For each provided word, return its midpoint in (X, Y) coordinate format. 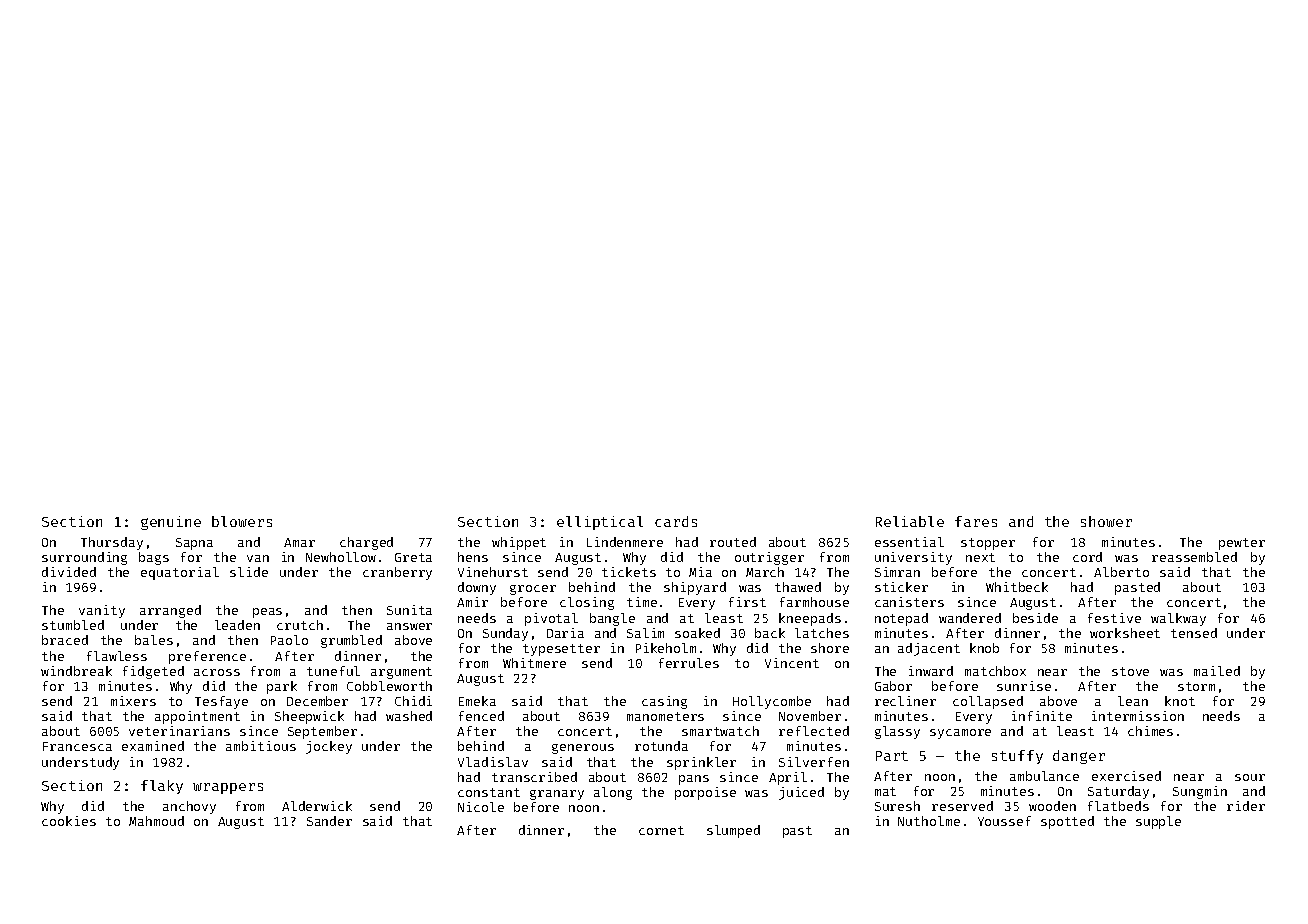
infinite (1042, 716)
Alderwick (317, 806)
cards (676, 521)
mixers (133, 701)
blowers (242, 521)
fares (976, 521)
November (810, 716)
